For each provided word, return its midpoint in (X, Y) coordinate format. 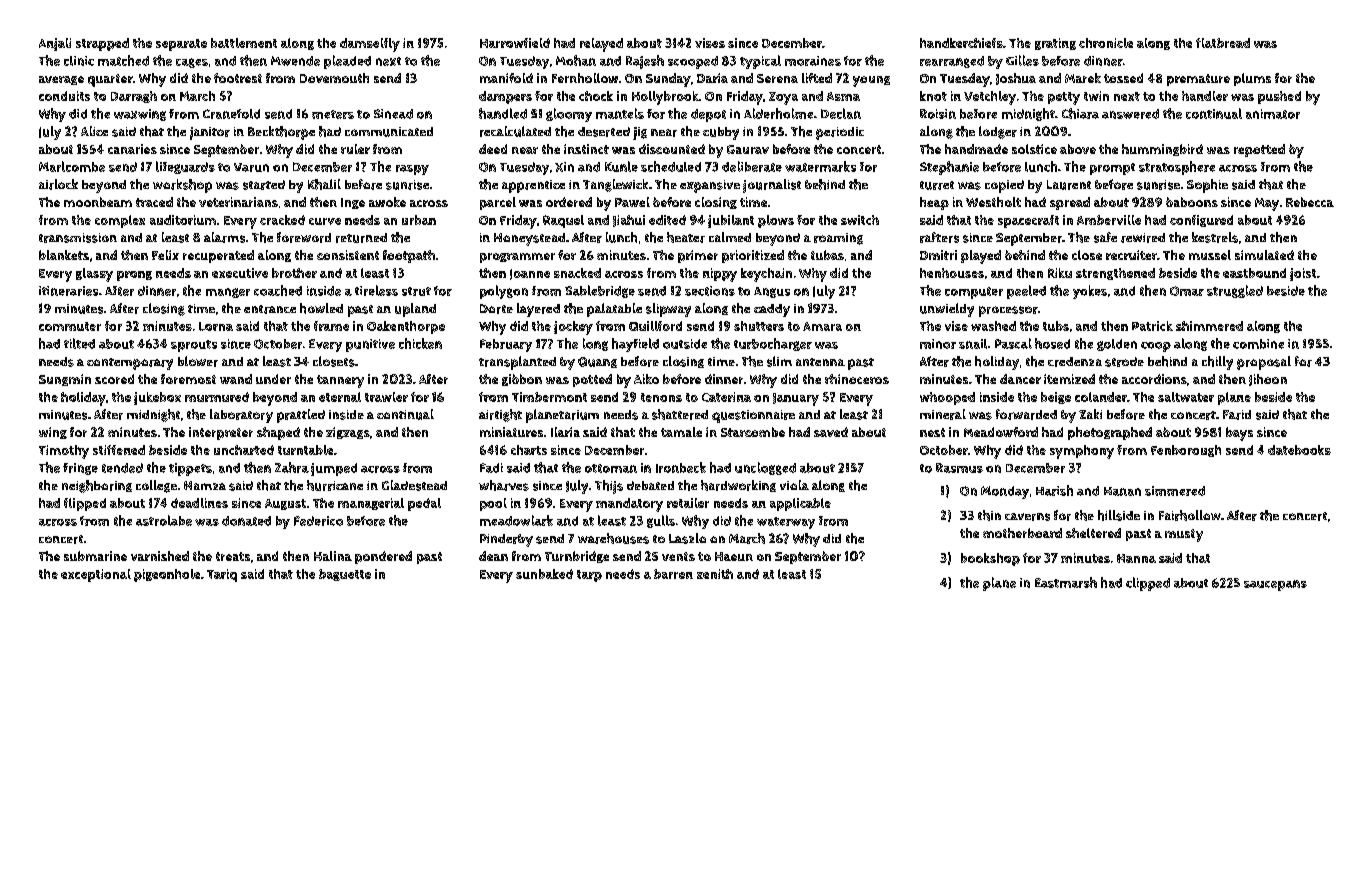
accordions (1154, 379)
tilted (79, 343)
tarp (589, 576)
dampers (505, 97)
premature (1198, 80)
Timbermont (549, 397)
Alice (94, 131)
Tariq (222, 575)
